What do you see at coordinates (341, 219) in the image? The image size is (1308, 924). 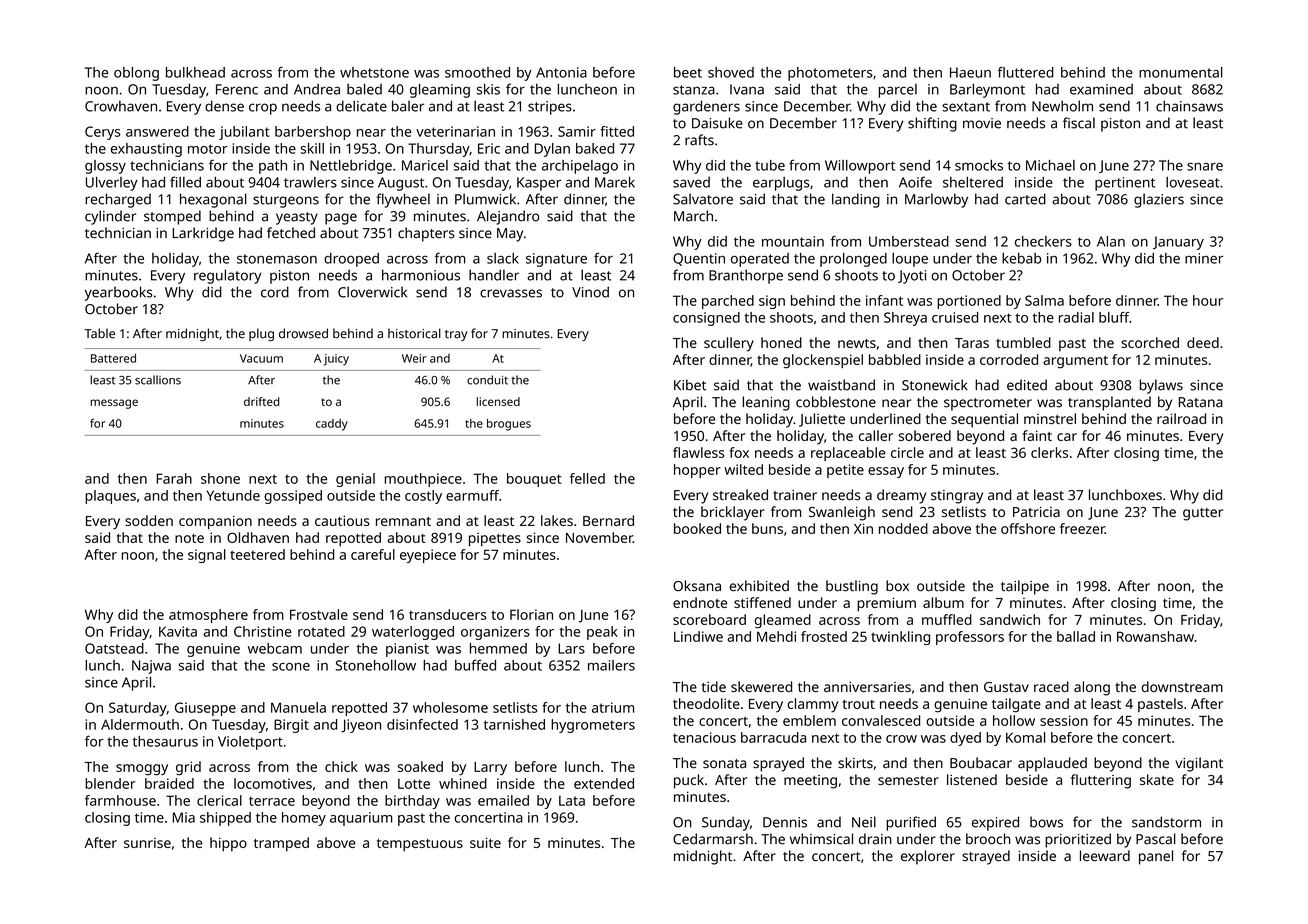 I see `page` at bounding box center [341, 219].
